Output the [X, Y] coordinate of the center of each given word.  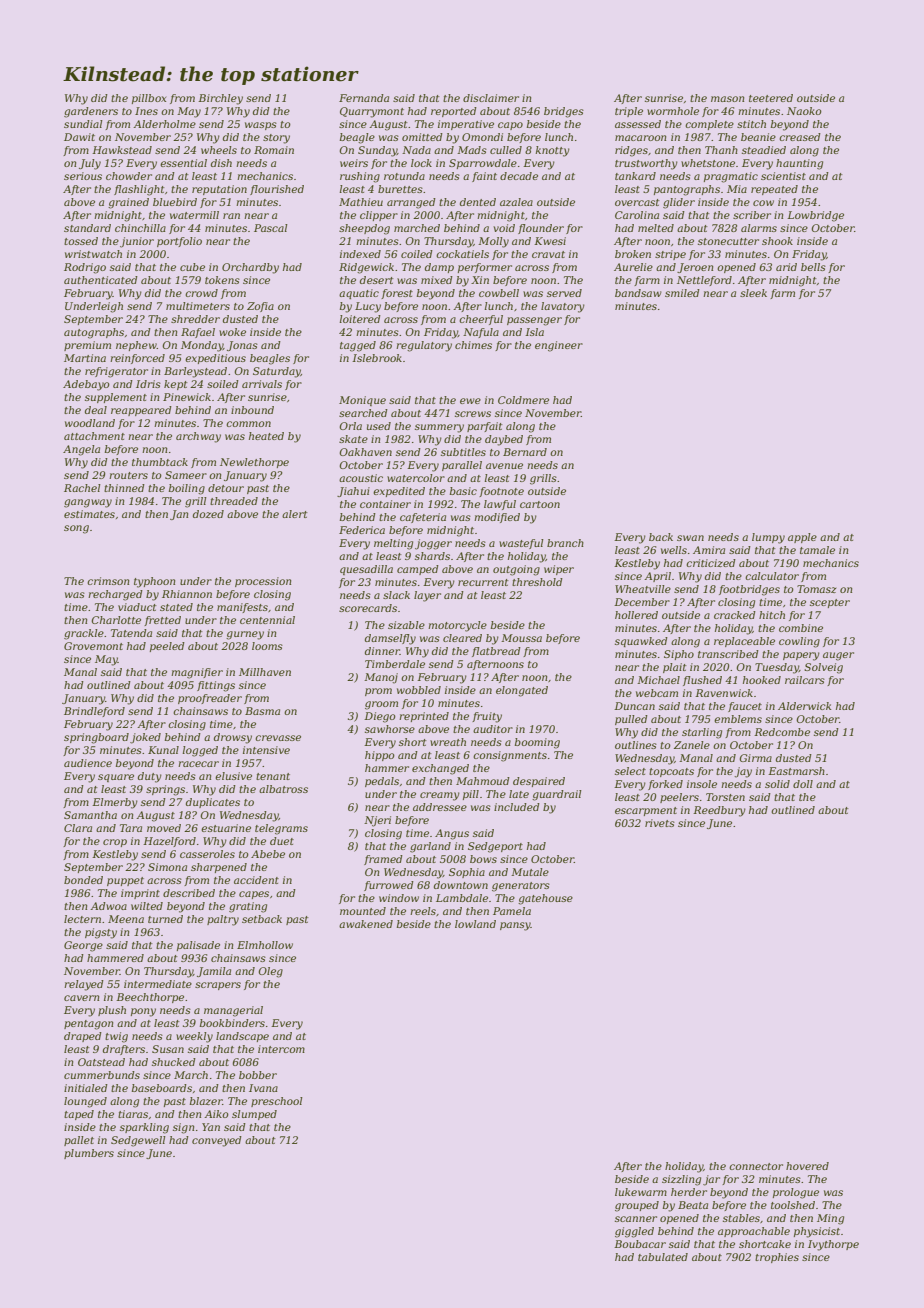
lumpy [768, 538]
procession [263, 582]
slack [396, 595]
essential [183, 163]
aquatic [359, 294]
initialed [86, 1088]
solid [777, 784]
